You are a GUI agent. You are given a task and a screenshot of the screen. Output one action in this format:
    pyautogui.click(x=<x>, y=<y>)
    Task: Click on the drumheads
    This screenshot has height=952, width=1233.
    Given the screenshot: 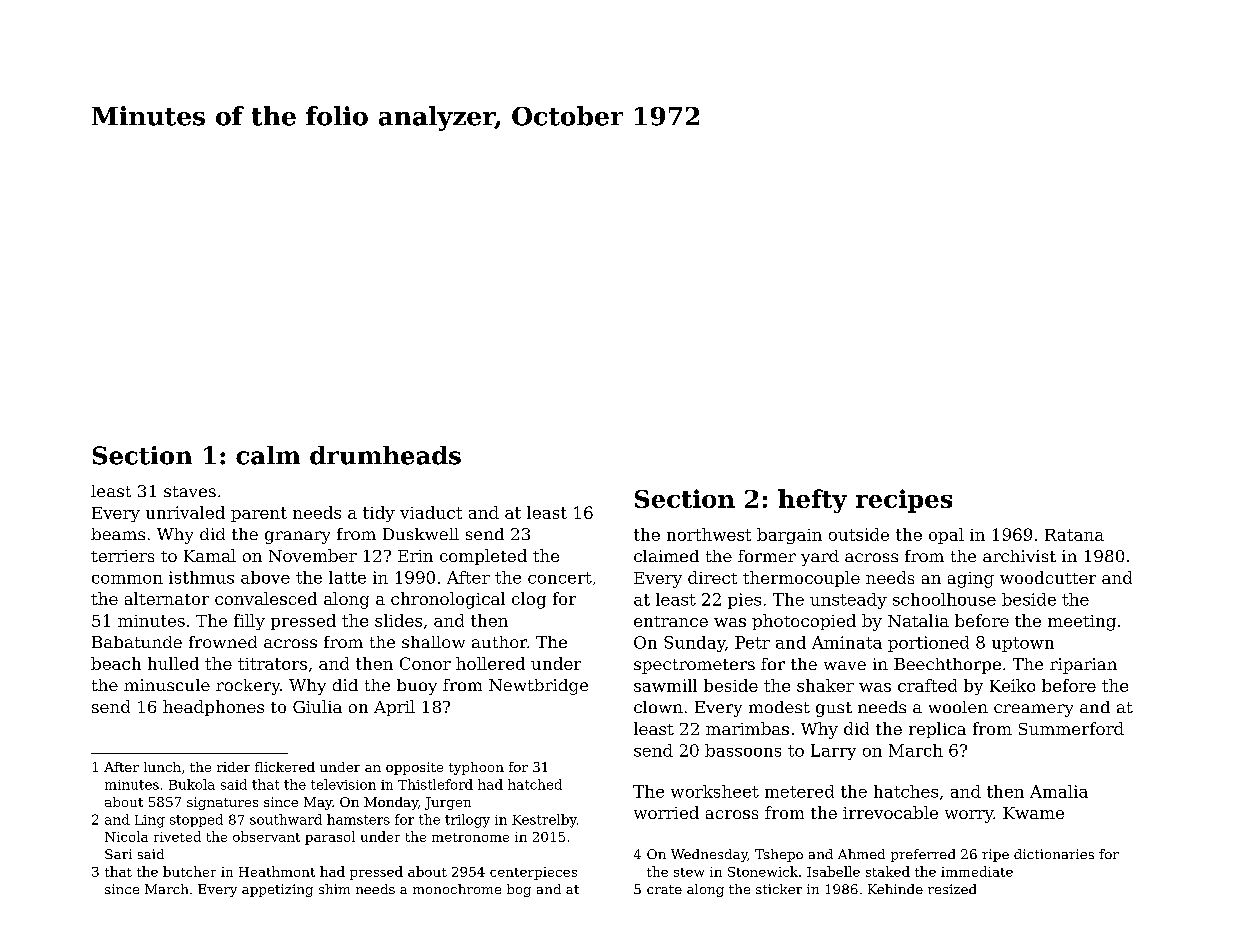 What is the action you would take?
    pyautogui.click(x=385, y=455)
